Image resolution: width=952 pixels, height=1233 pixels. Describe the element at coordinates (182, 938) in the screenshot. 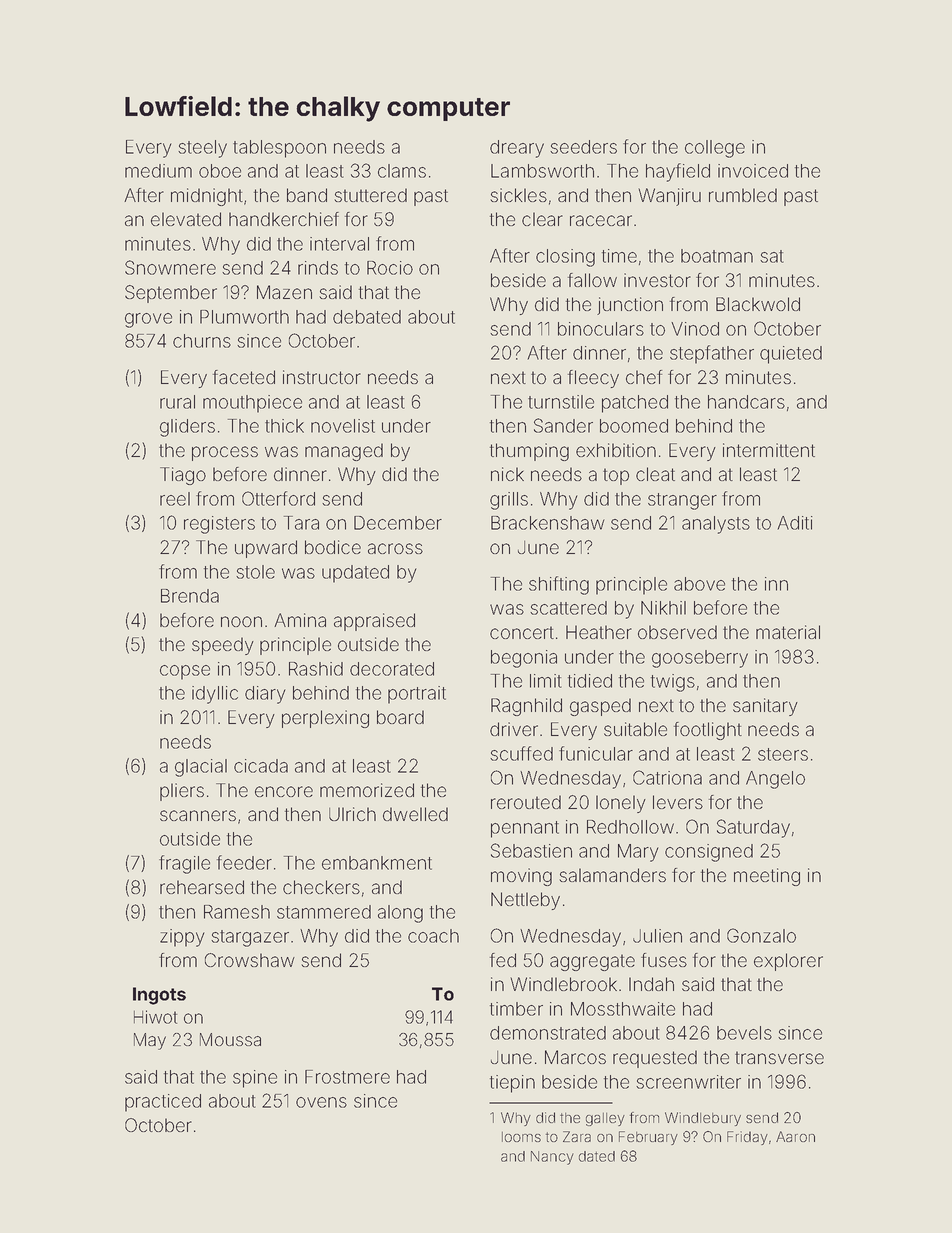

I see `zippy` at that location.
